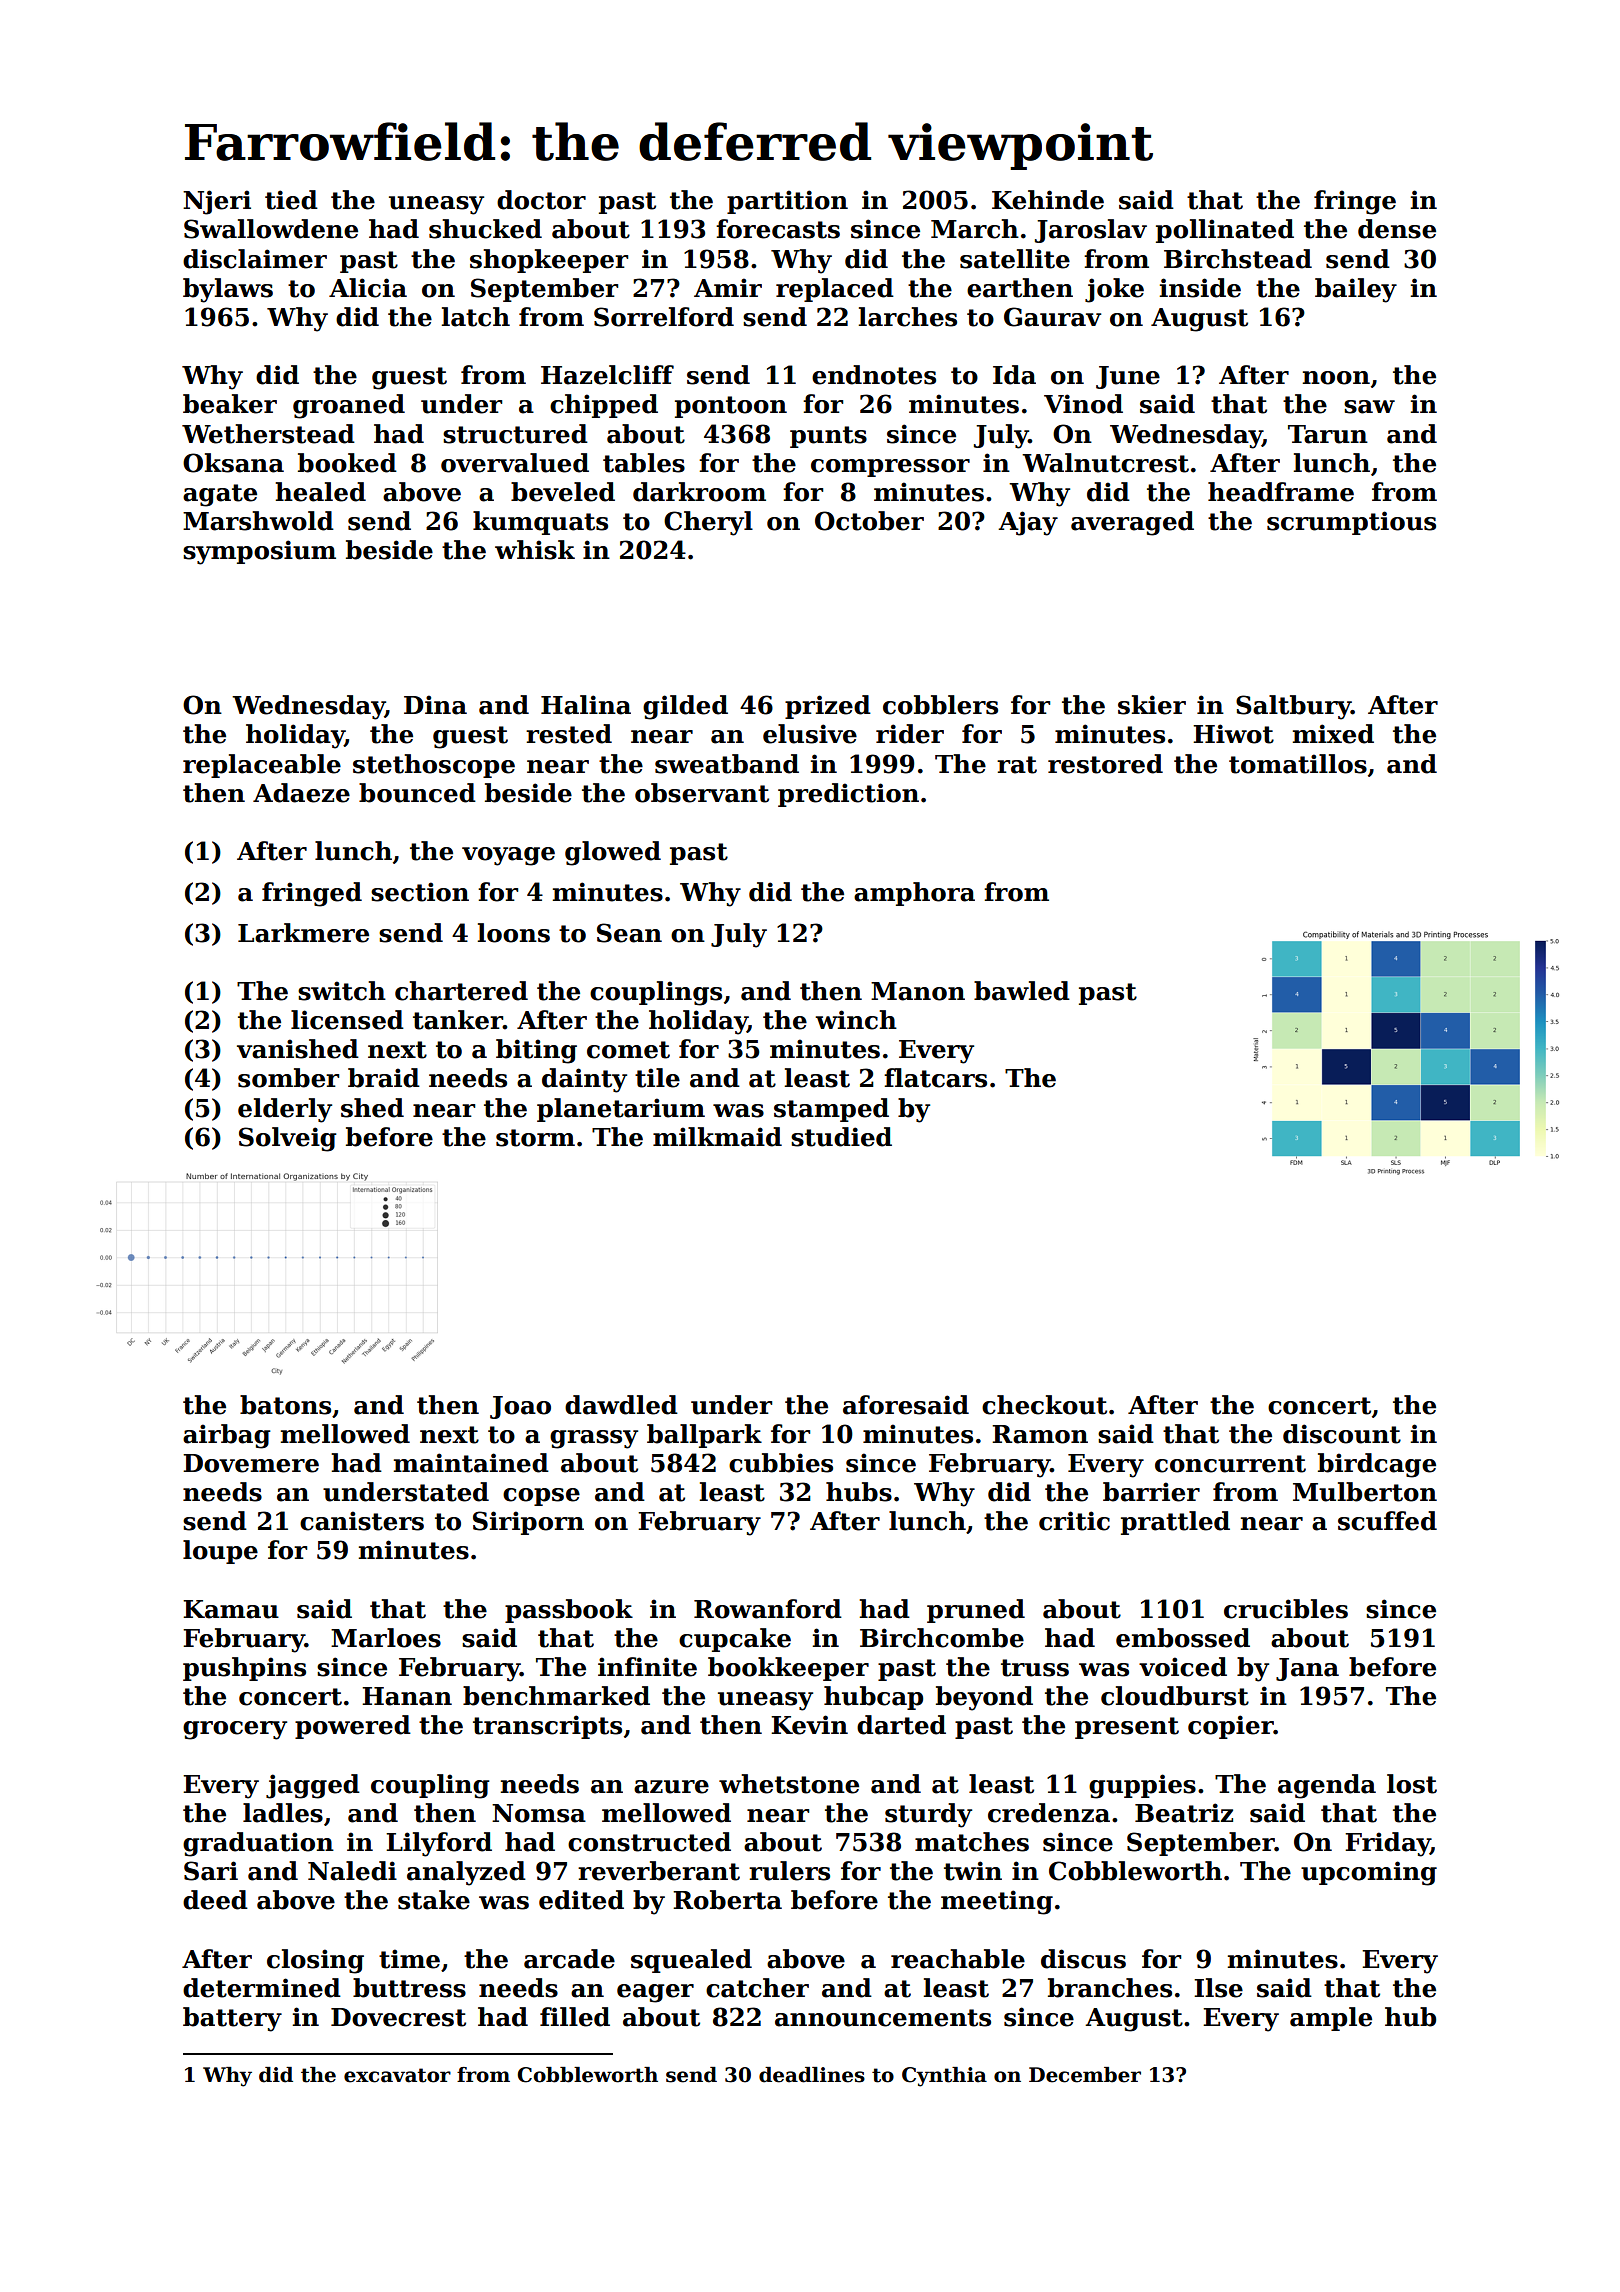 The image size is (1620, 2292). I want to click on ample, so click(1331, 2019).
